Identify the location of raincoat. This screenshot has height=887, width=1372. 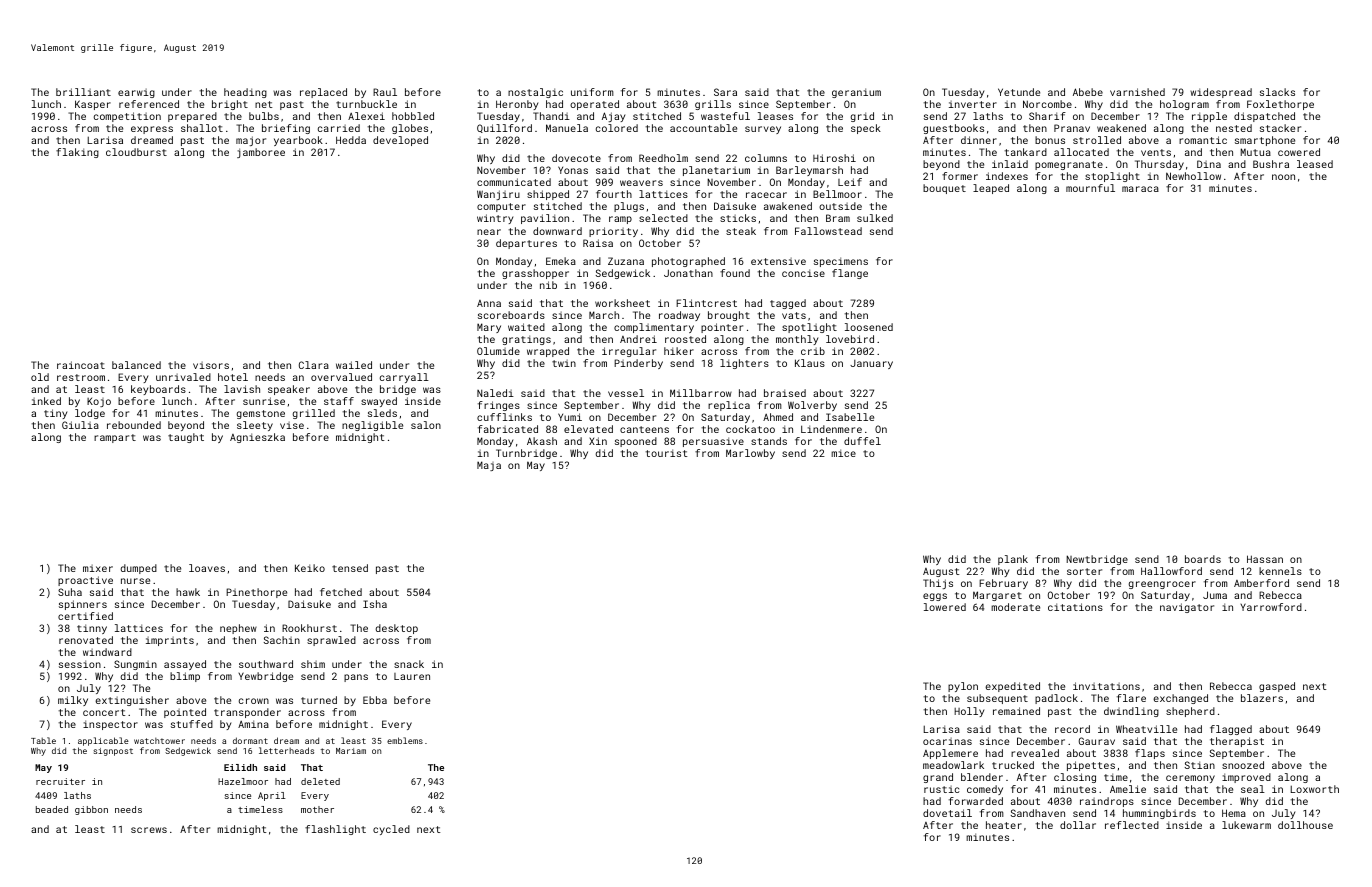
(81, 365).
